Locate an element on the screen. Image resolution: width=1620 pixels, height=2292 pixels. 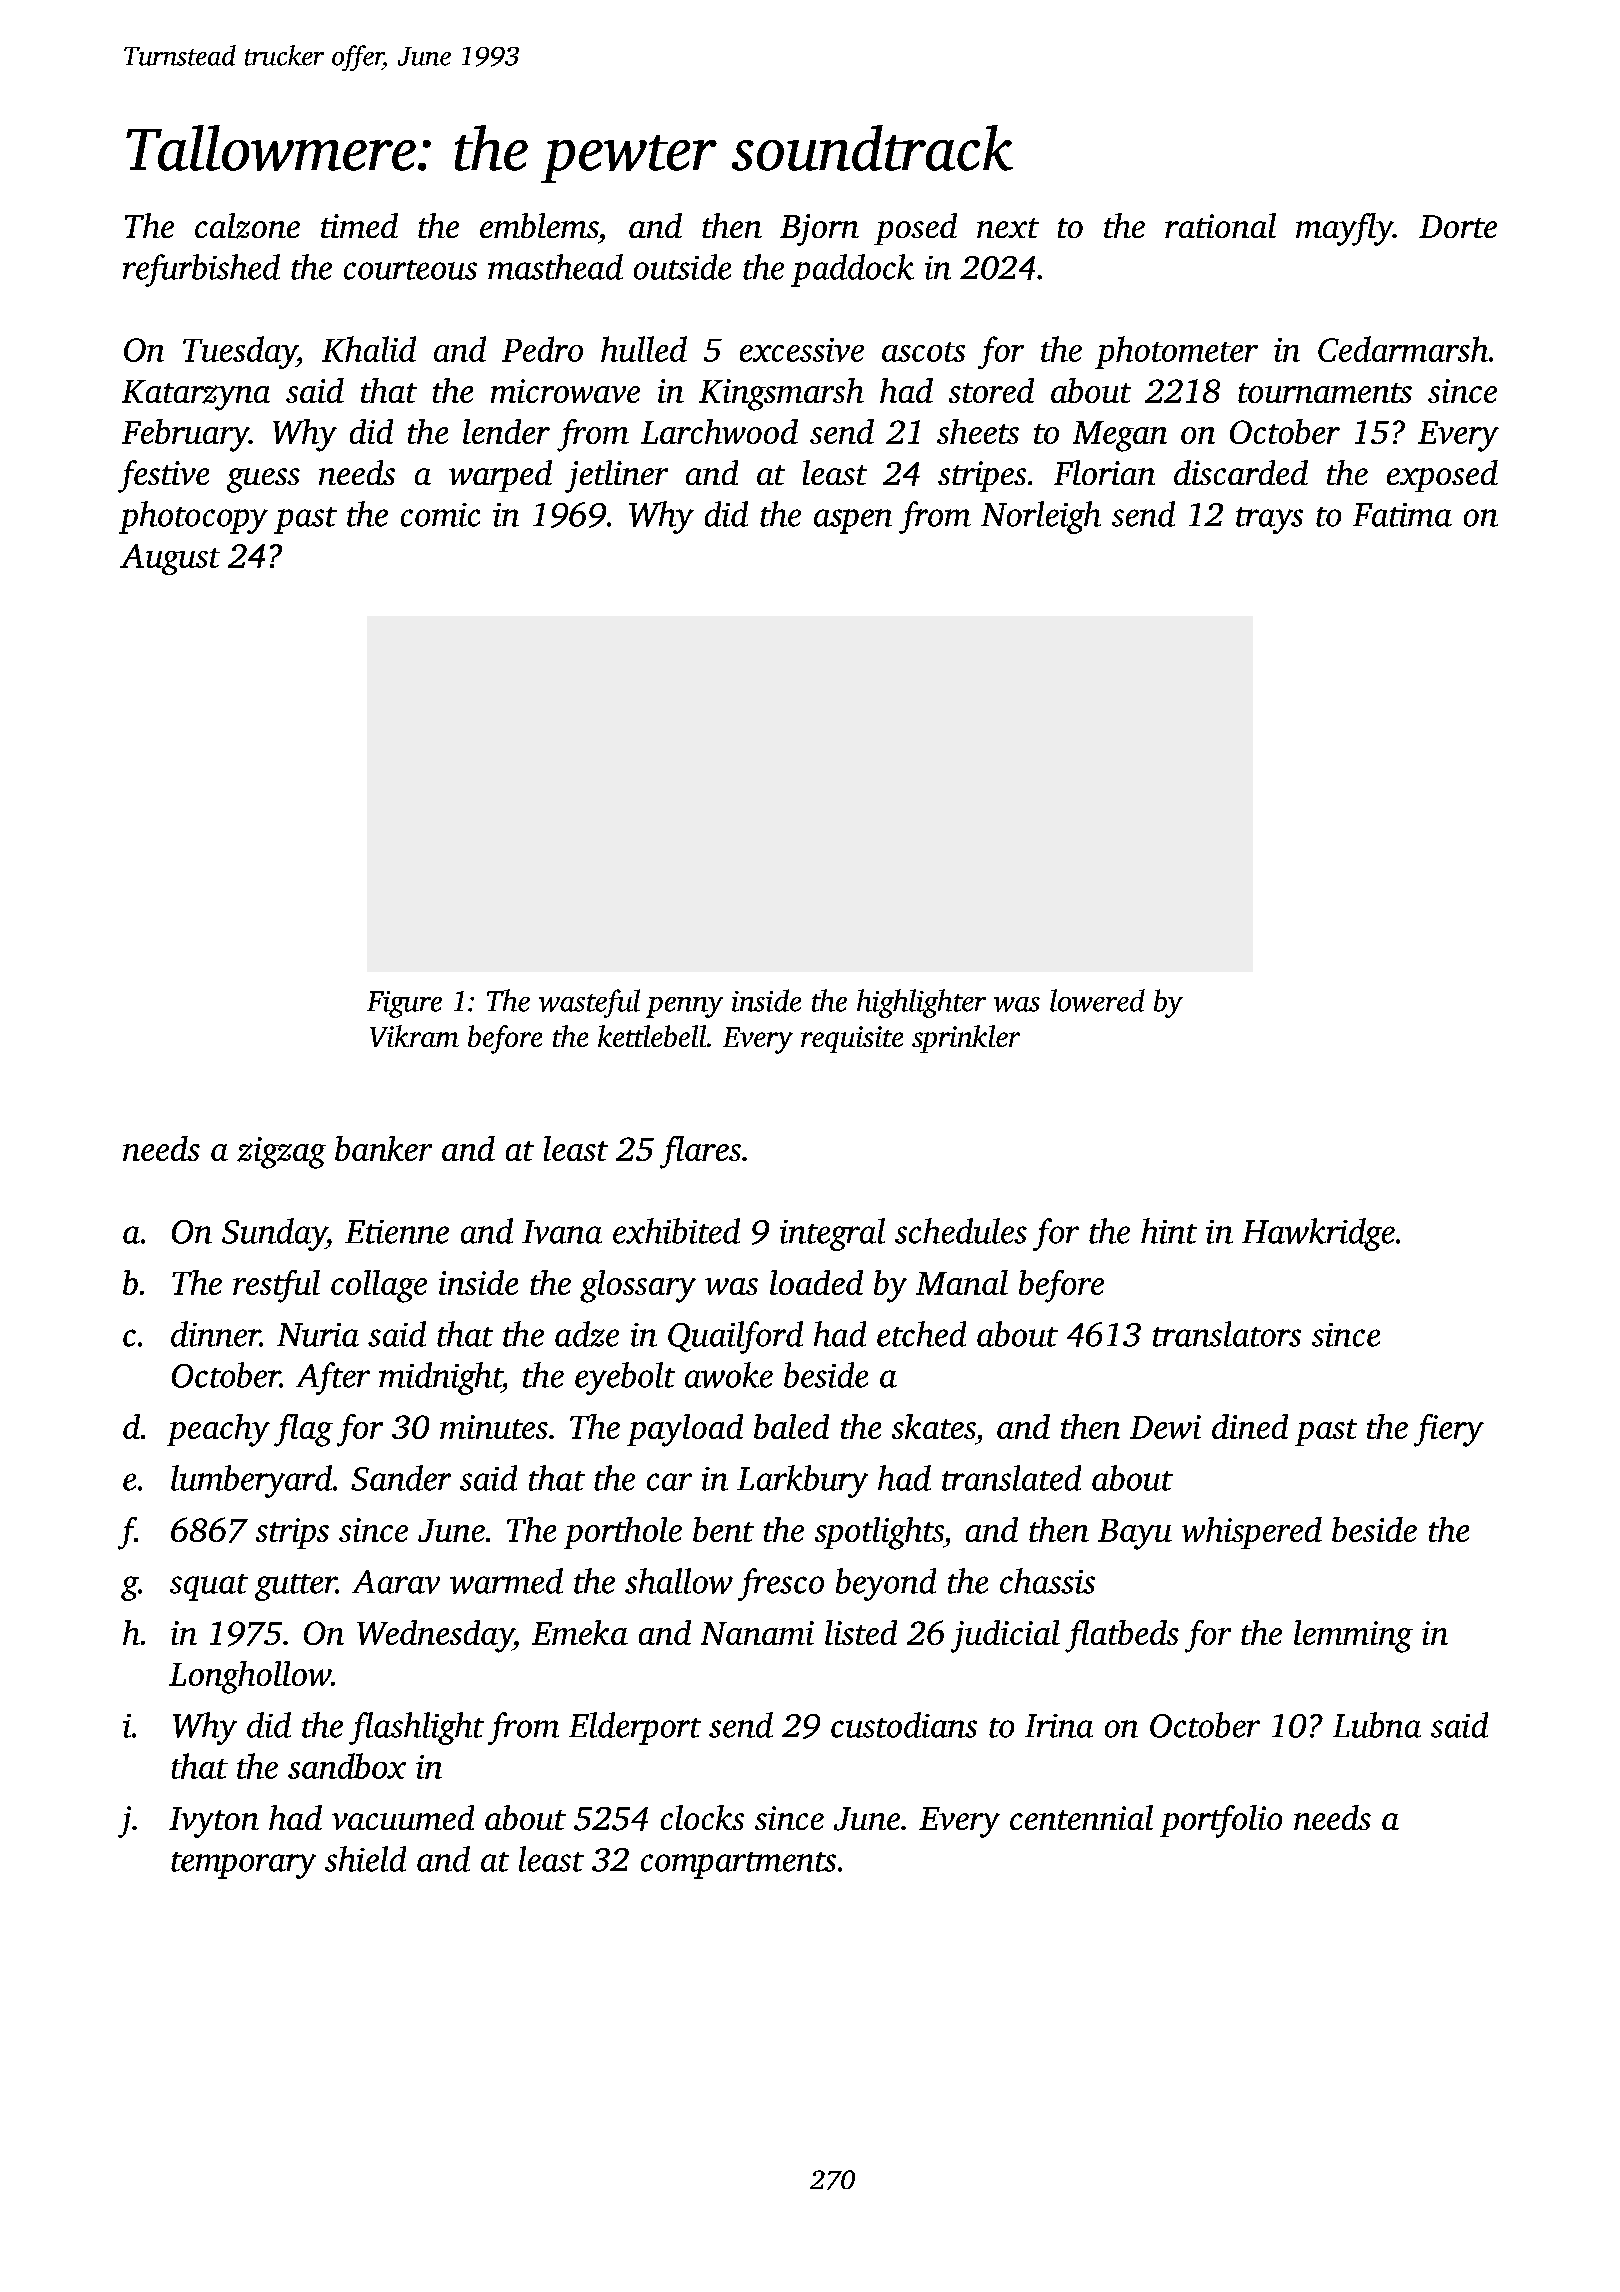
portfolio is located at coordinates (1221, 1821).
